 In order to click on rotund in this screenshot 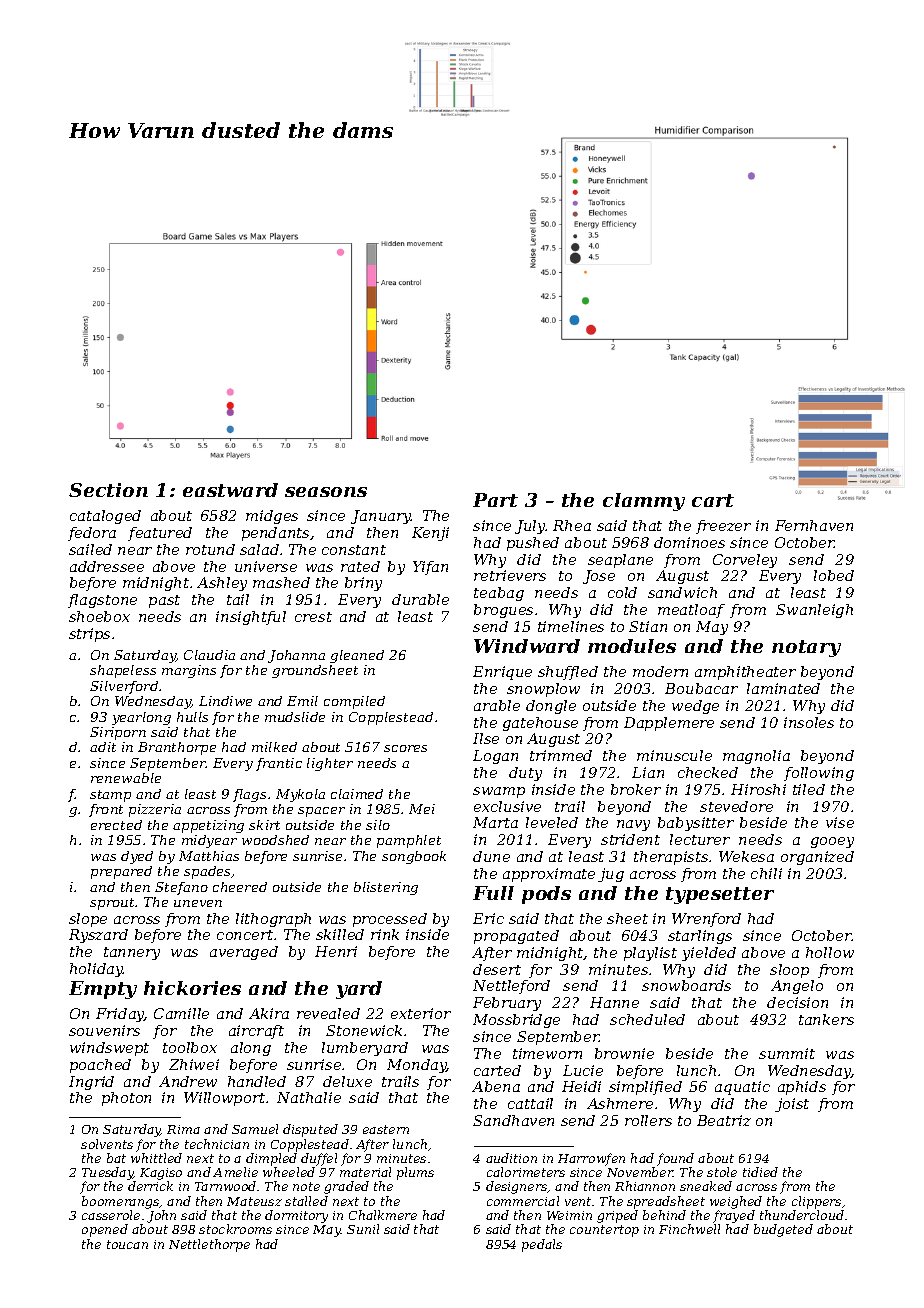, I will do `click(210, 549)`.
